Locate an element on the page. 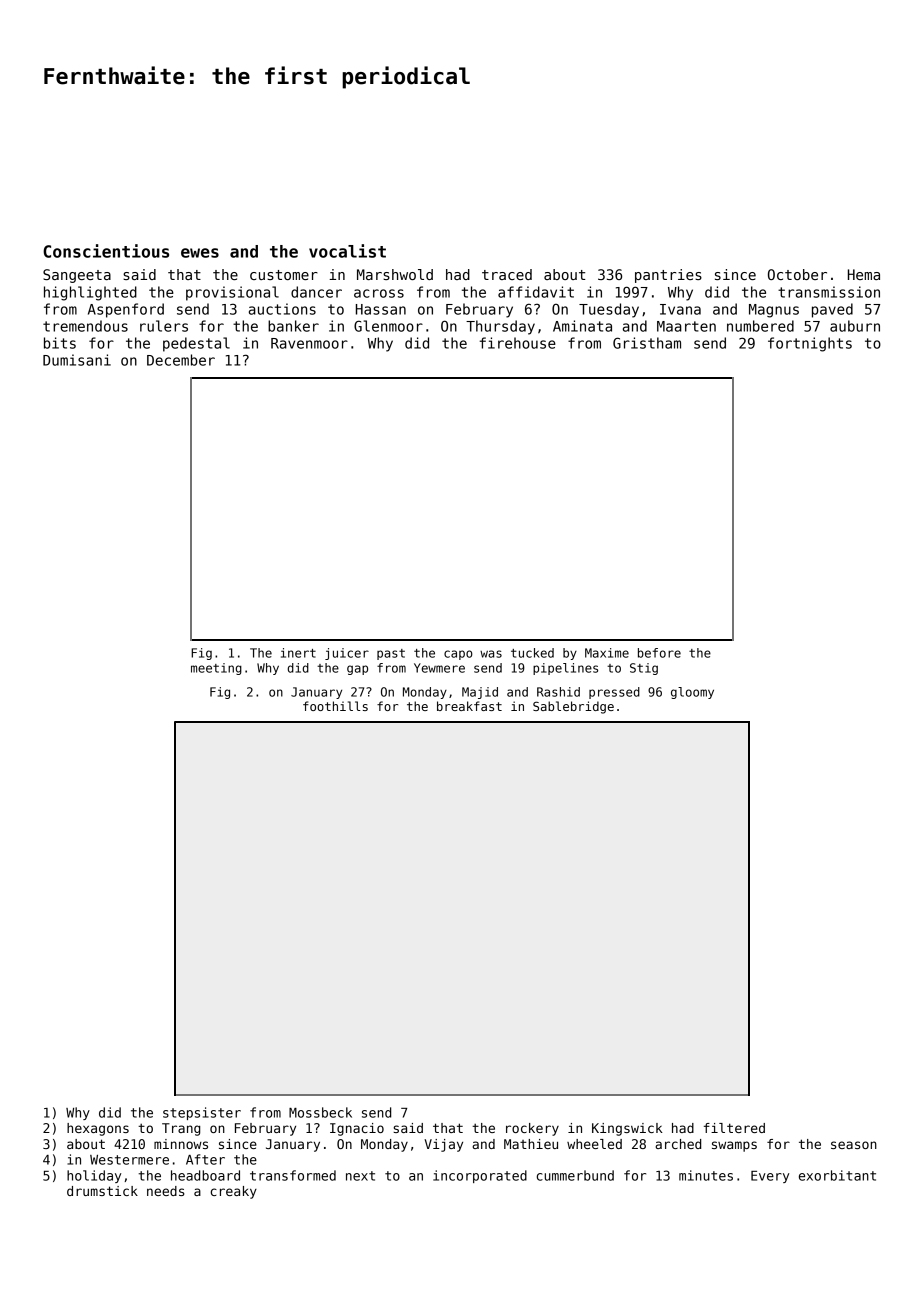 This image has height=1308, width=924. Sablebridge is located at coordinates (573, 707).
